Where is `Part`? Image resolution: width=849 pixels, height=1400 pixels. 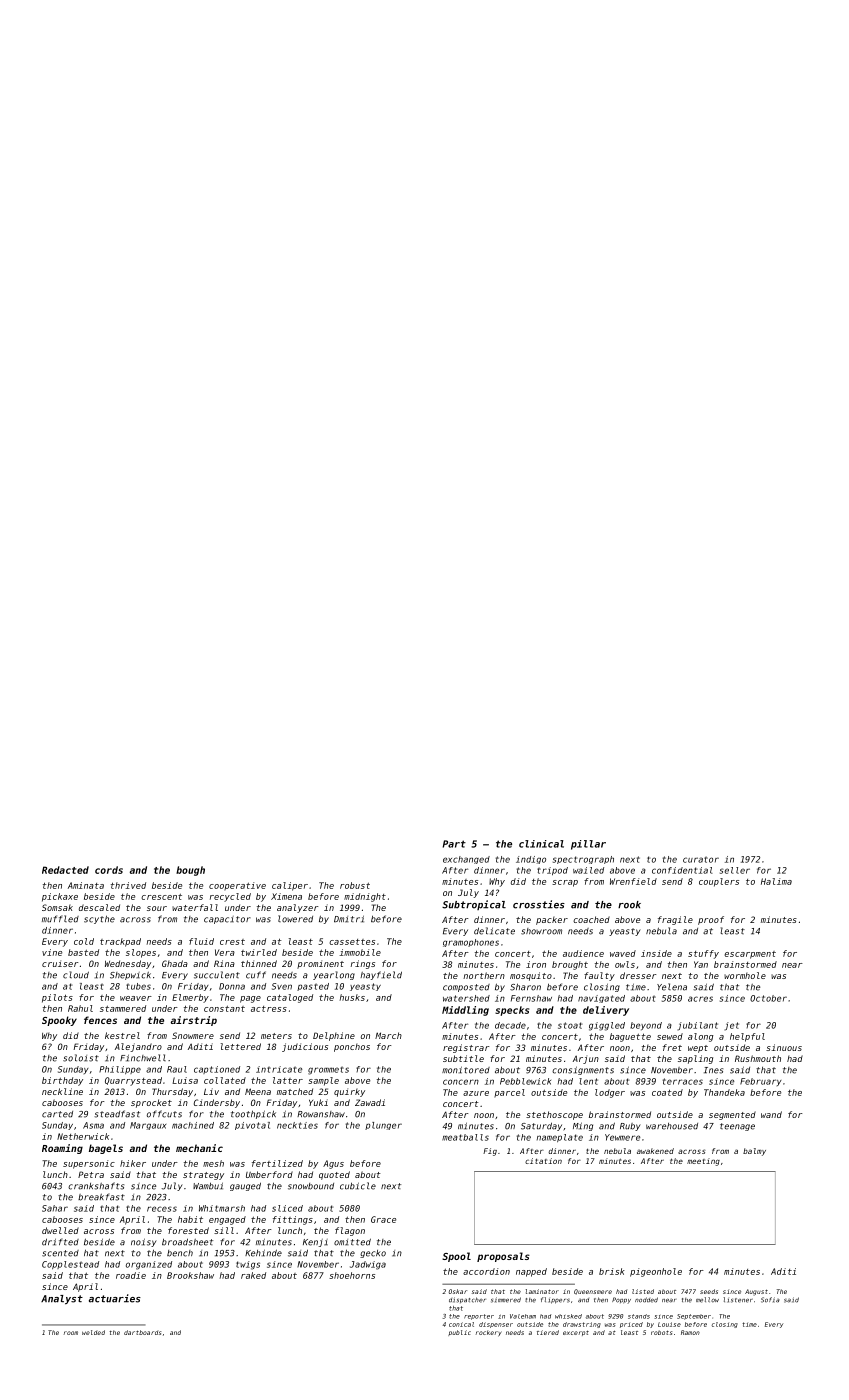 Part is located at coordinates (454, 844).
